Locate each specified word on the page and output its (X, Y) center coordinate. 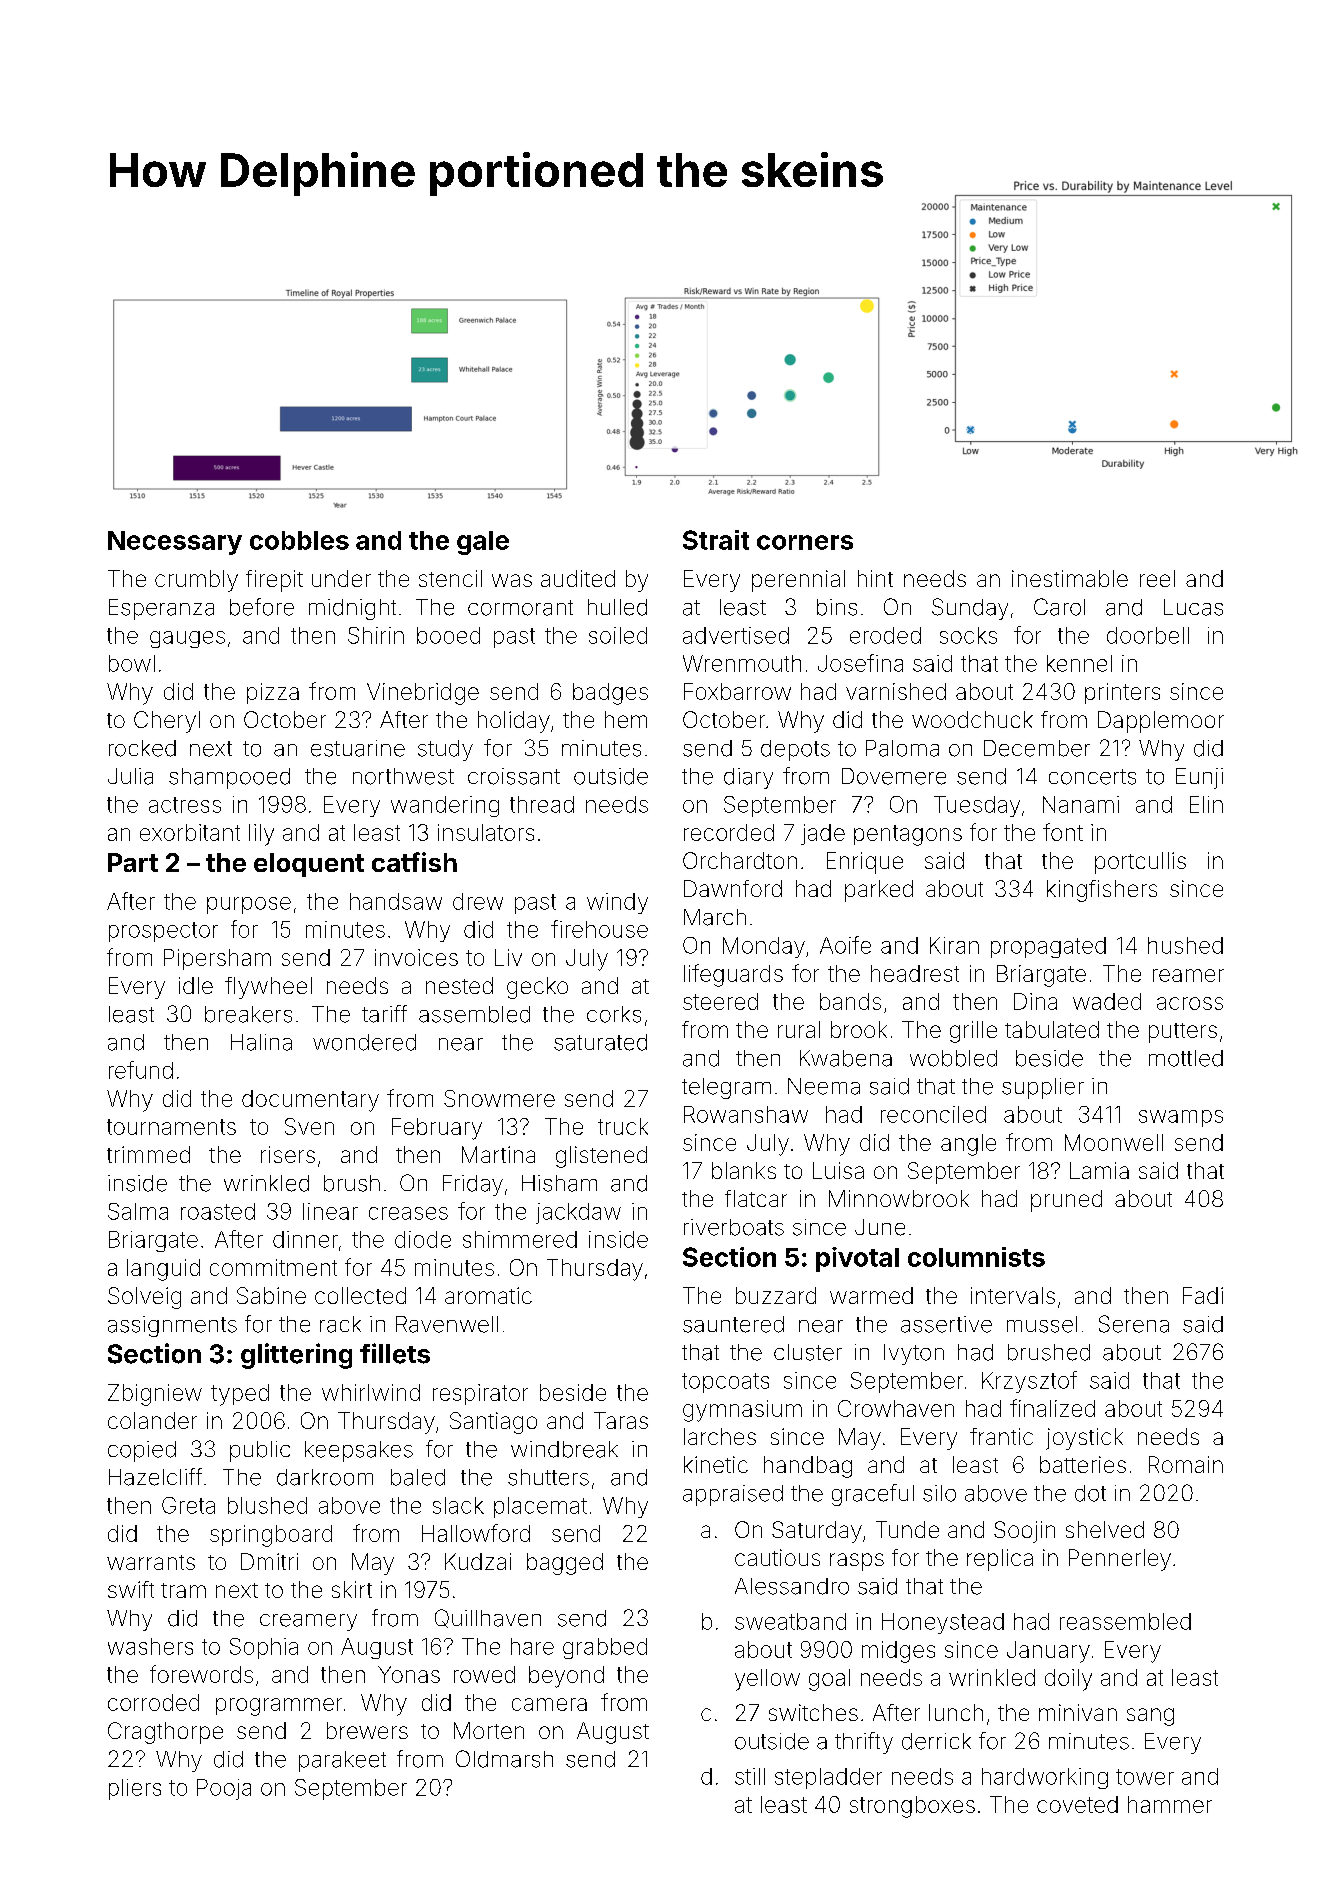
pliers (135, 1789)
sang (1150, 1717)
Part (133, 862)
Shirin (376, 635)
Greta (188, 1505)
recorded (729, 832)
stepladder (828, 1778)
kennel (1079, 663)
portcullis (1140, 863)
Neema (824, 1086)
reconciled (933, 1114)
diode (423, 1239)
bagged (565, 1564)
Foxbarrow (737, 691)
